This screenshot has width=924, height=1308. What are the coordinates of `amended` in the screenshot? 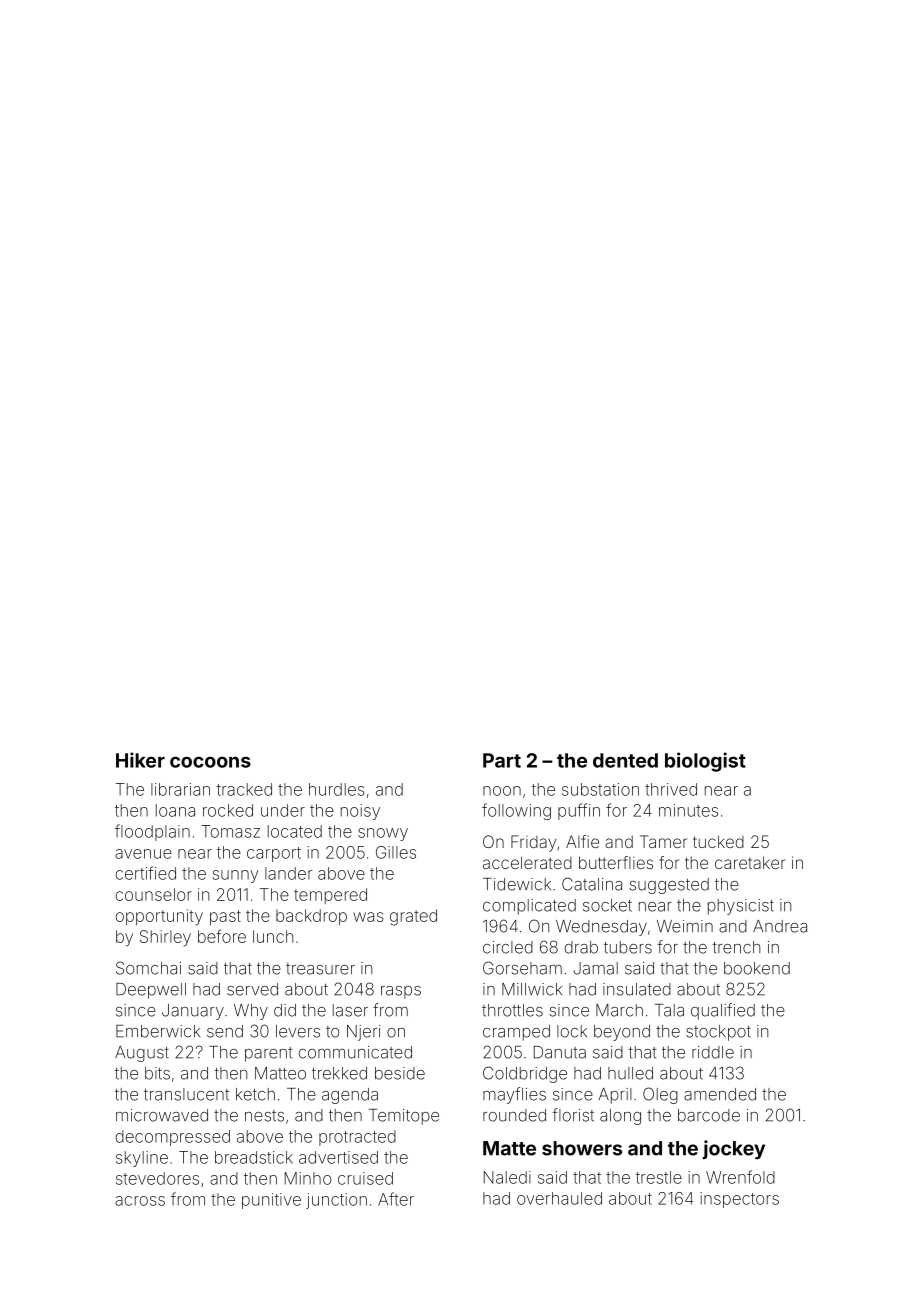 It's located at (720, 1094).
